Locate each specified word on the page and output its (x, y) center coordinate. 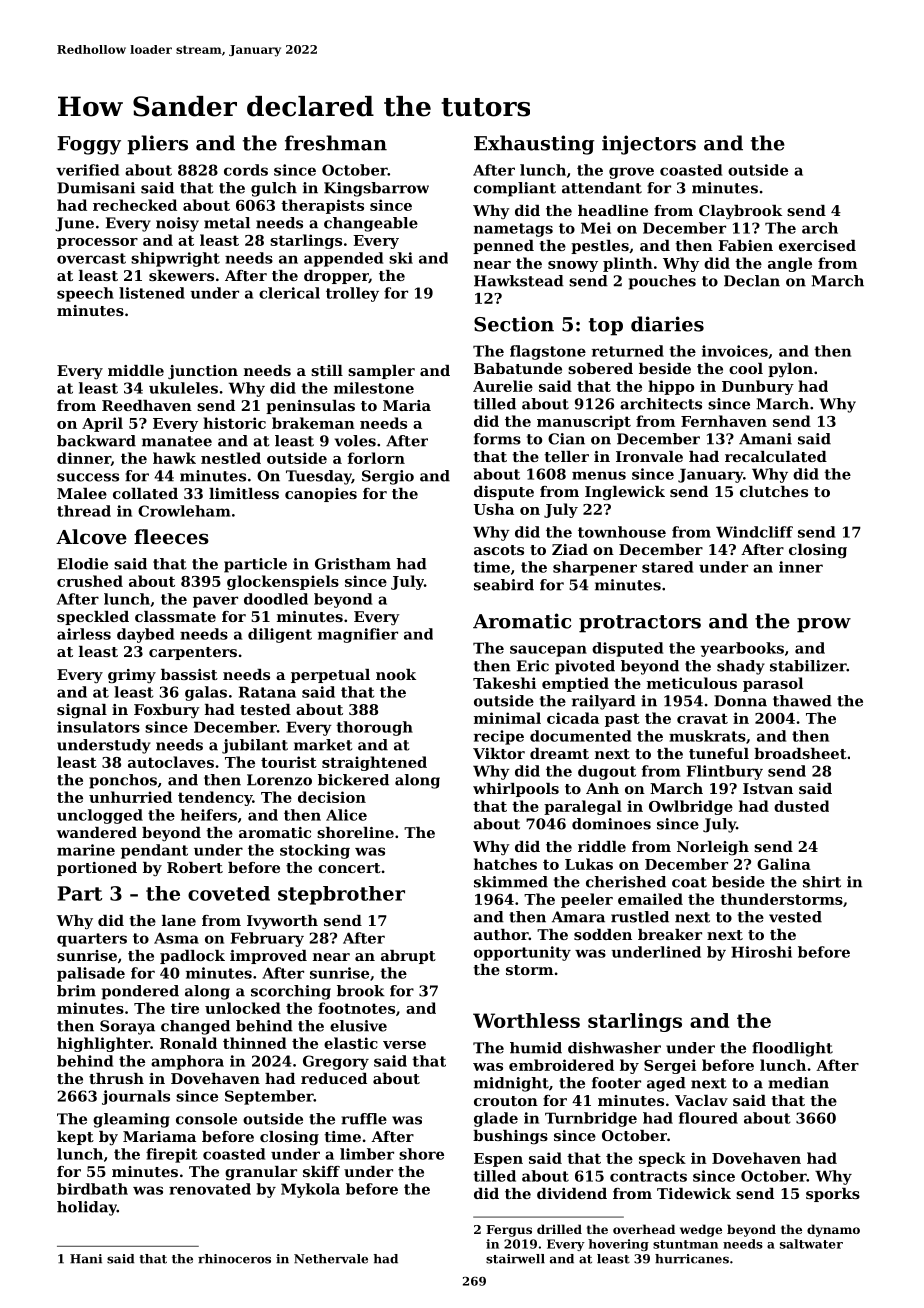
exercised (817, 245)
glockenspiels (283, 582)
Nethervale (331, 1259)
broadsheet (800, 753)
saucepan (548, 651)
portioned (97, 869)
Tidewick (694, 1193)
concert (349, 868)
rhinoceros (234, 1259)
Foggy (89, 145)
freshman (336, 143)
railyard (604, 702)
